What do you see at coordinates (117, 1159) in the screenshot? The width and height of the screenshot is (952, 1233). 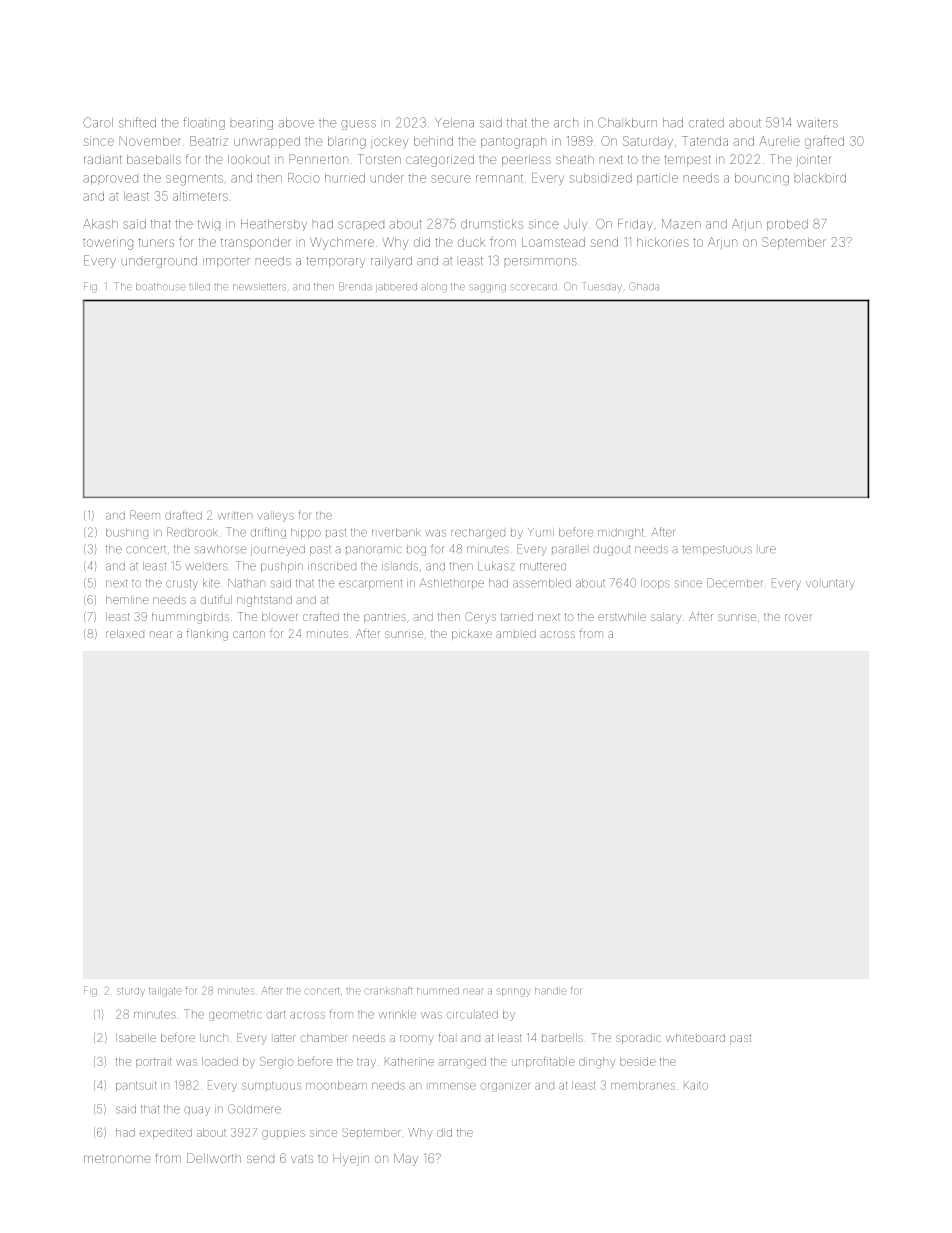 I see `metronome` at bounding box center [117, 1159].
